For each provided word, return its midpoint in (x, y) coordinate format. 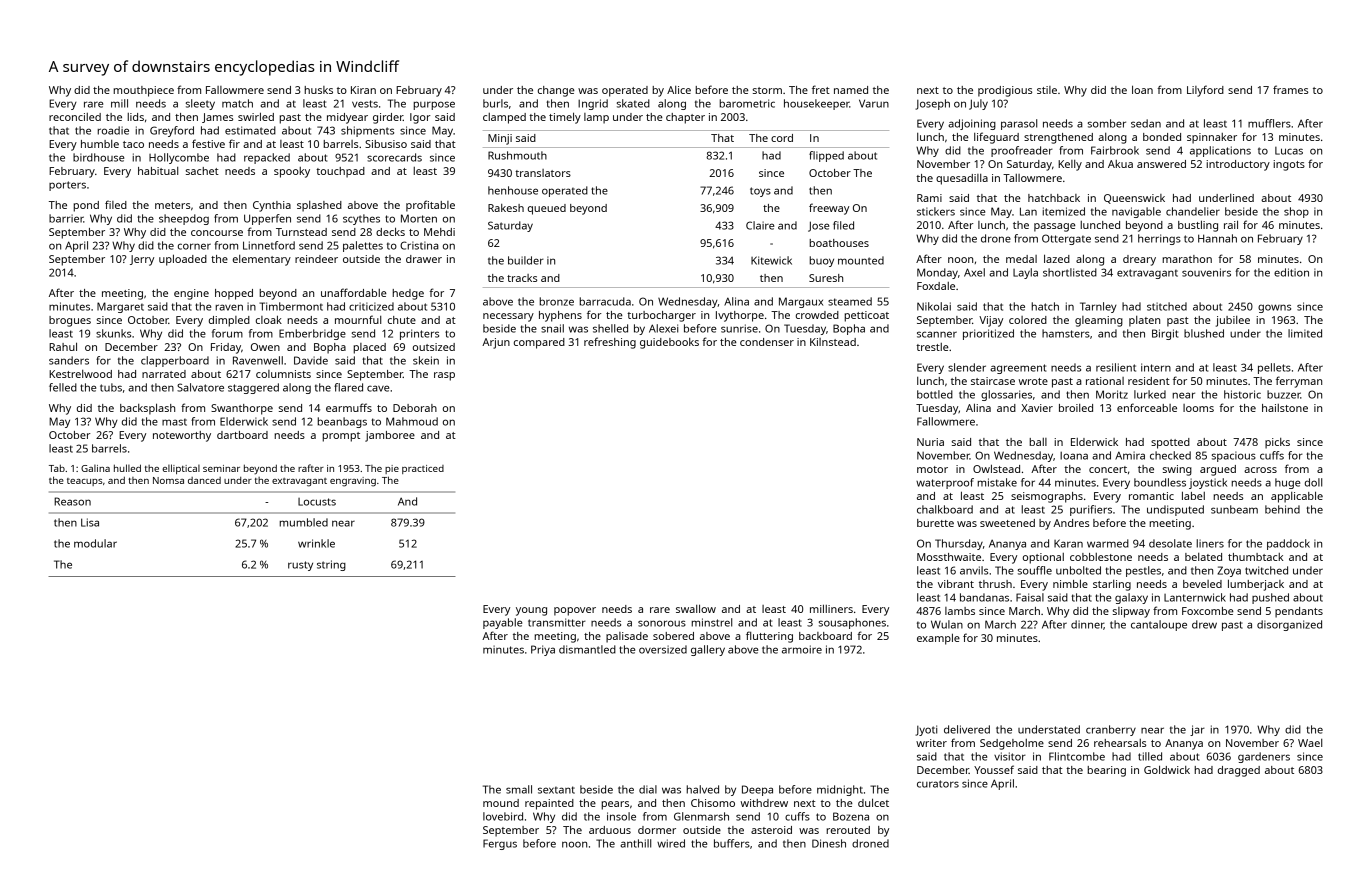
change (556, 91)
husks (318, 90)
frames (1290, 89)
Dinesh (829, 843)
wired (671, 843)
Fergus (500, 844)
